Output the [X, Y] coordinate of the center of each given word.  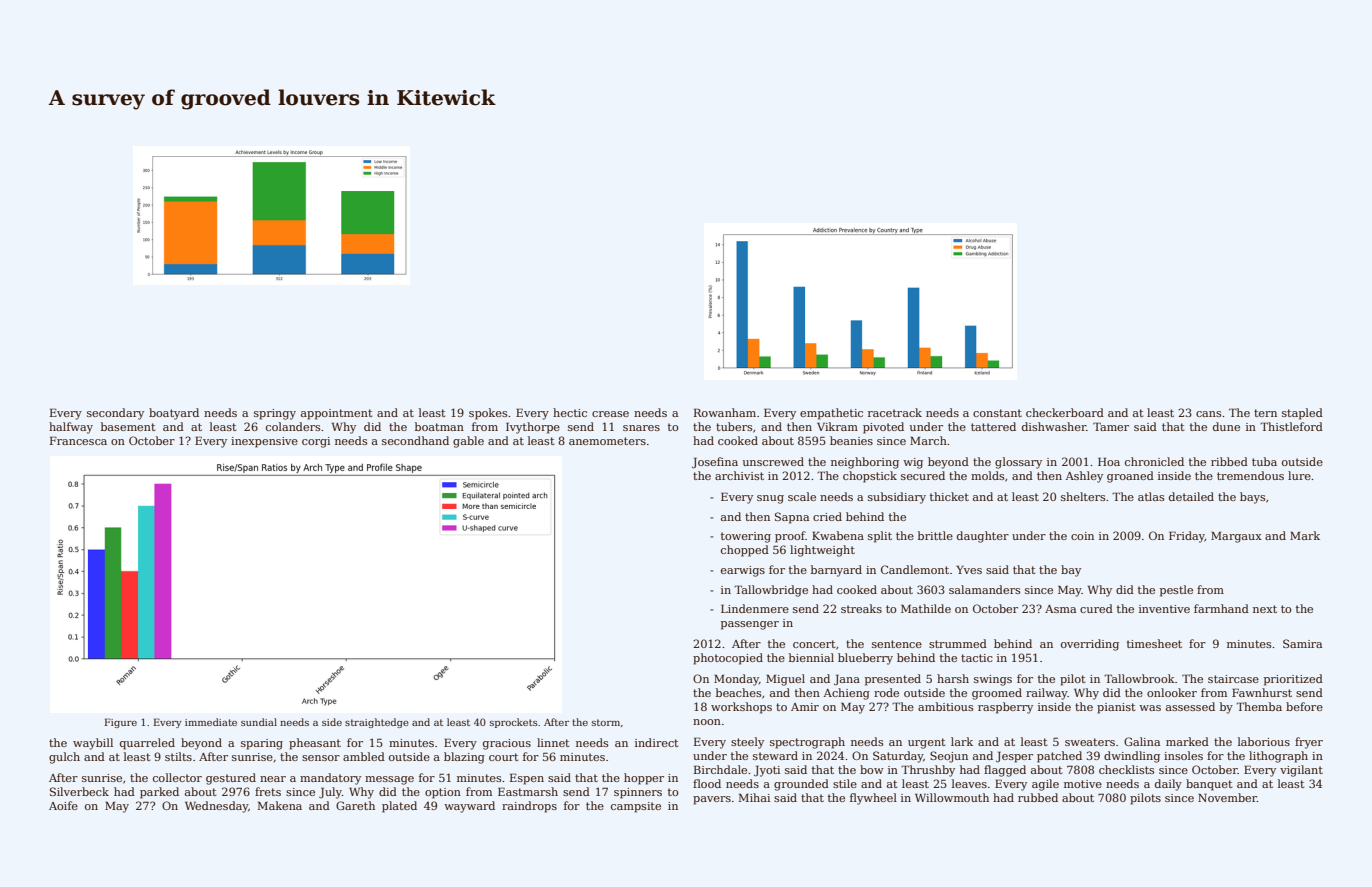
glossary [1018, 463]
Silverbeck [79, 791]
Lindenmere [755, 608]
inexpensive [264, 442]
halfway [71, 428]
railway [1047, 694]
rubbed [1038, 797]
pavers [712, 800]
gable [468, 442]
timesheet [1154, 643]
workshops [741, 708]
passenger [750, 625]
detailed [1191, 496]
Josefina [715, 463]
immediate [211, 722]
